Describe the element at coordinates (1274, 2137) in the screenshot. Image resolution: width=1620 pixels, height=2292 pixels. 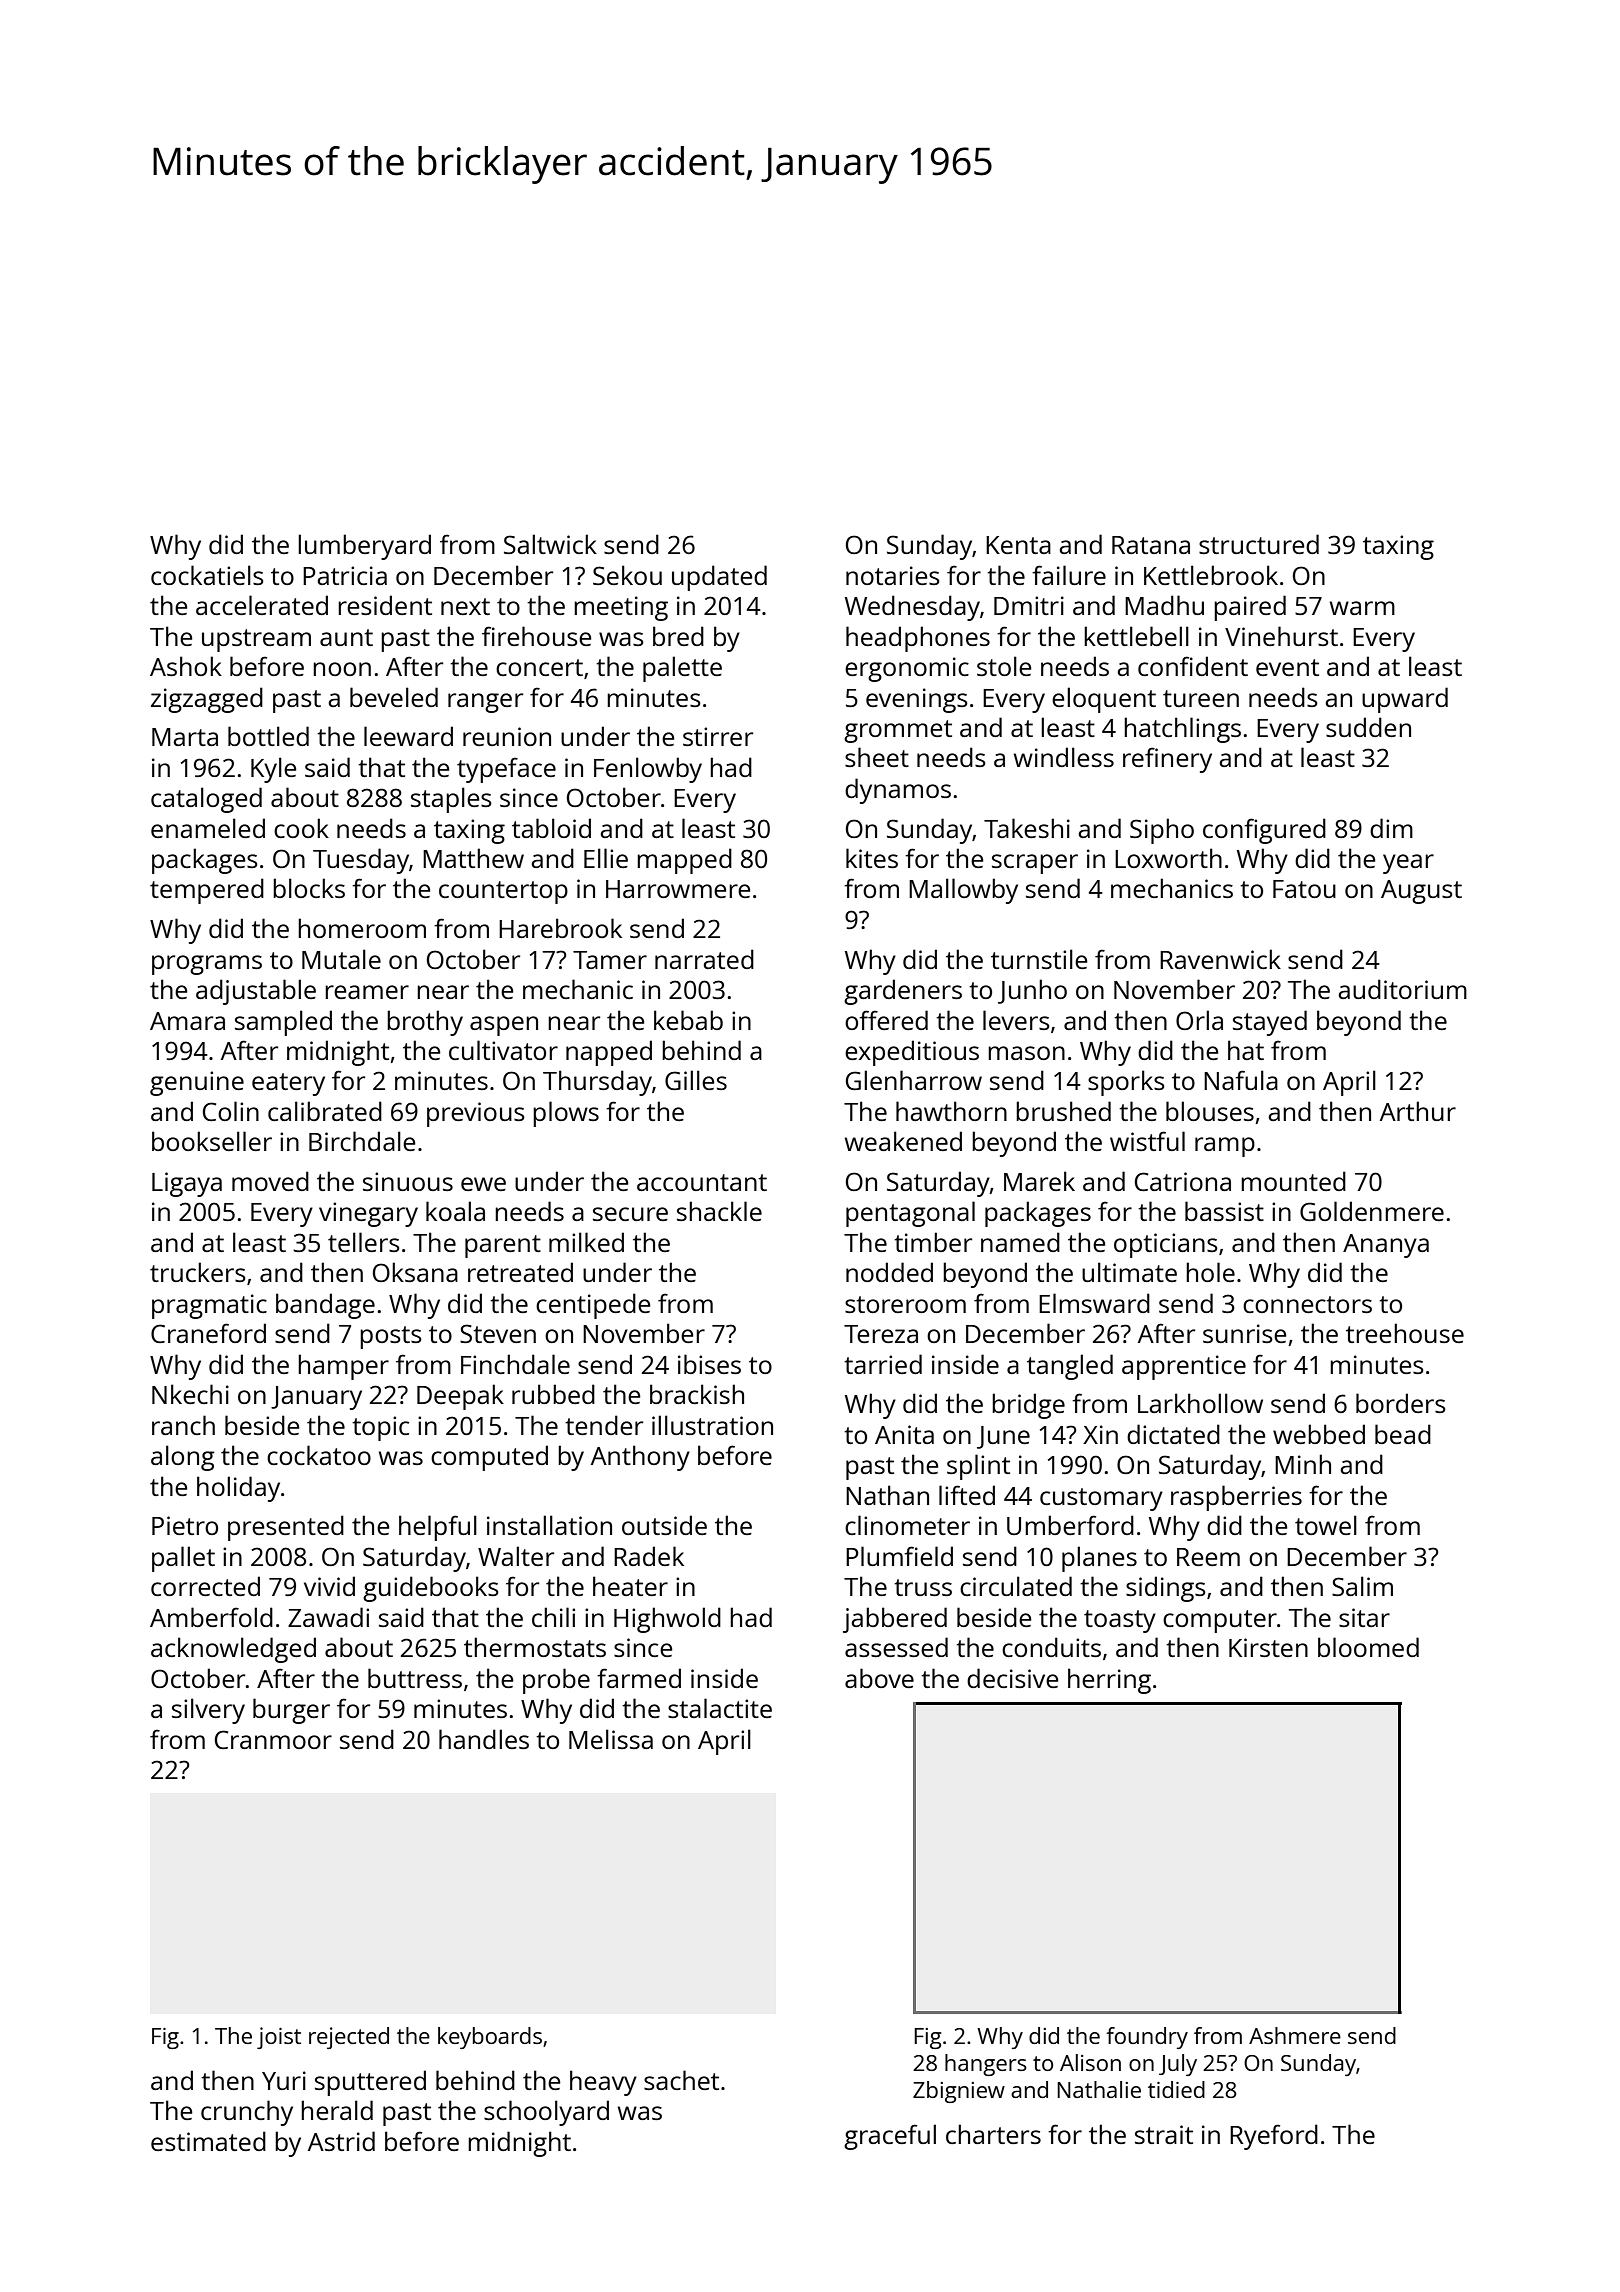
I see `Ryeford` at that location.
